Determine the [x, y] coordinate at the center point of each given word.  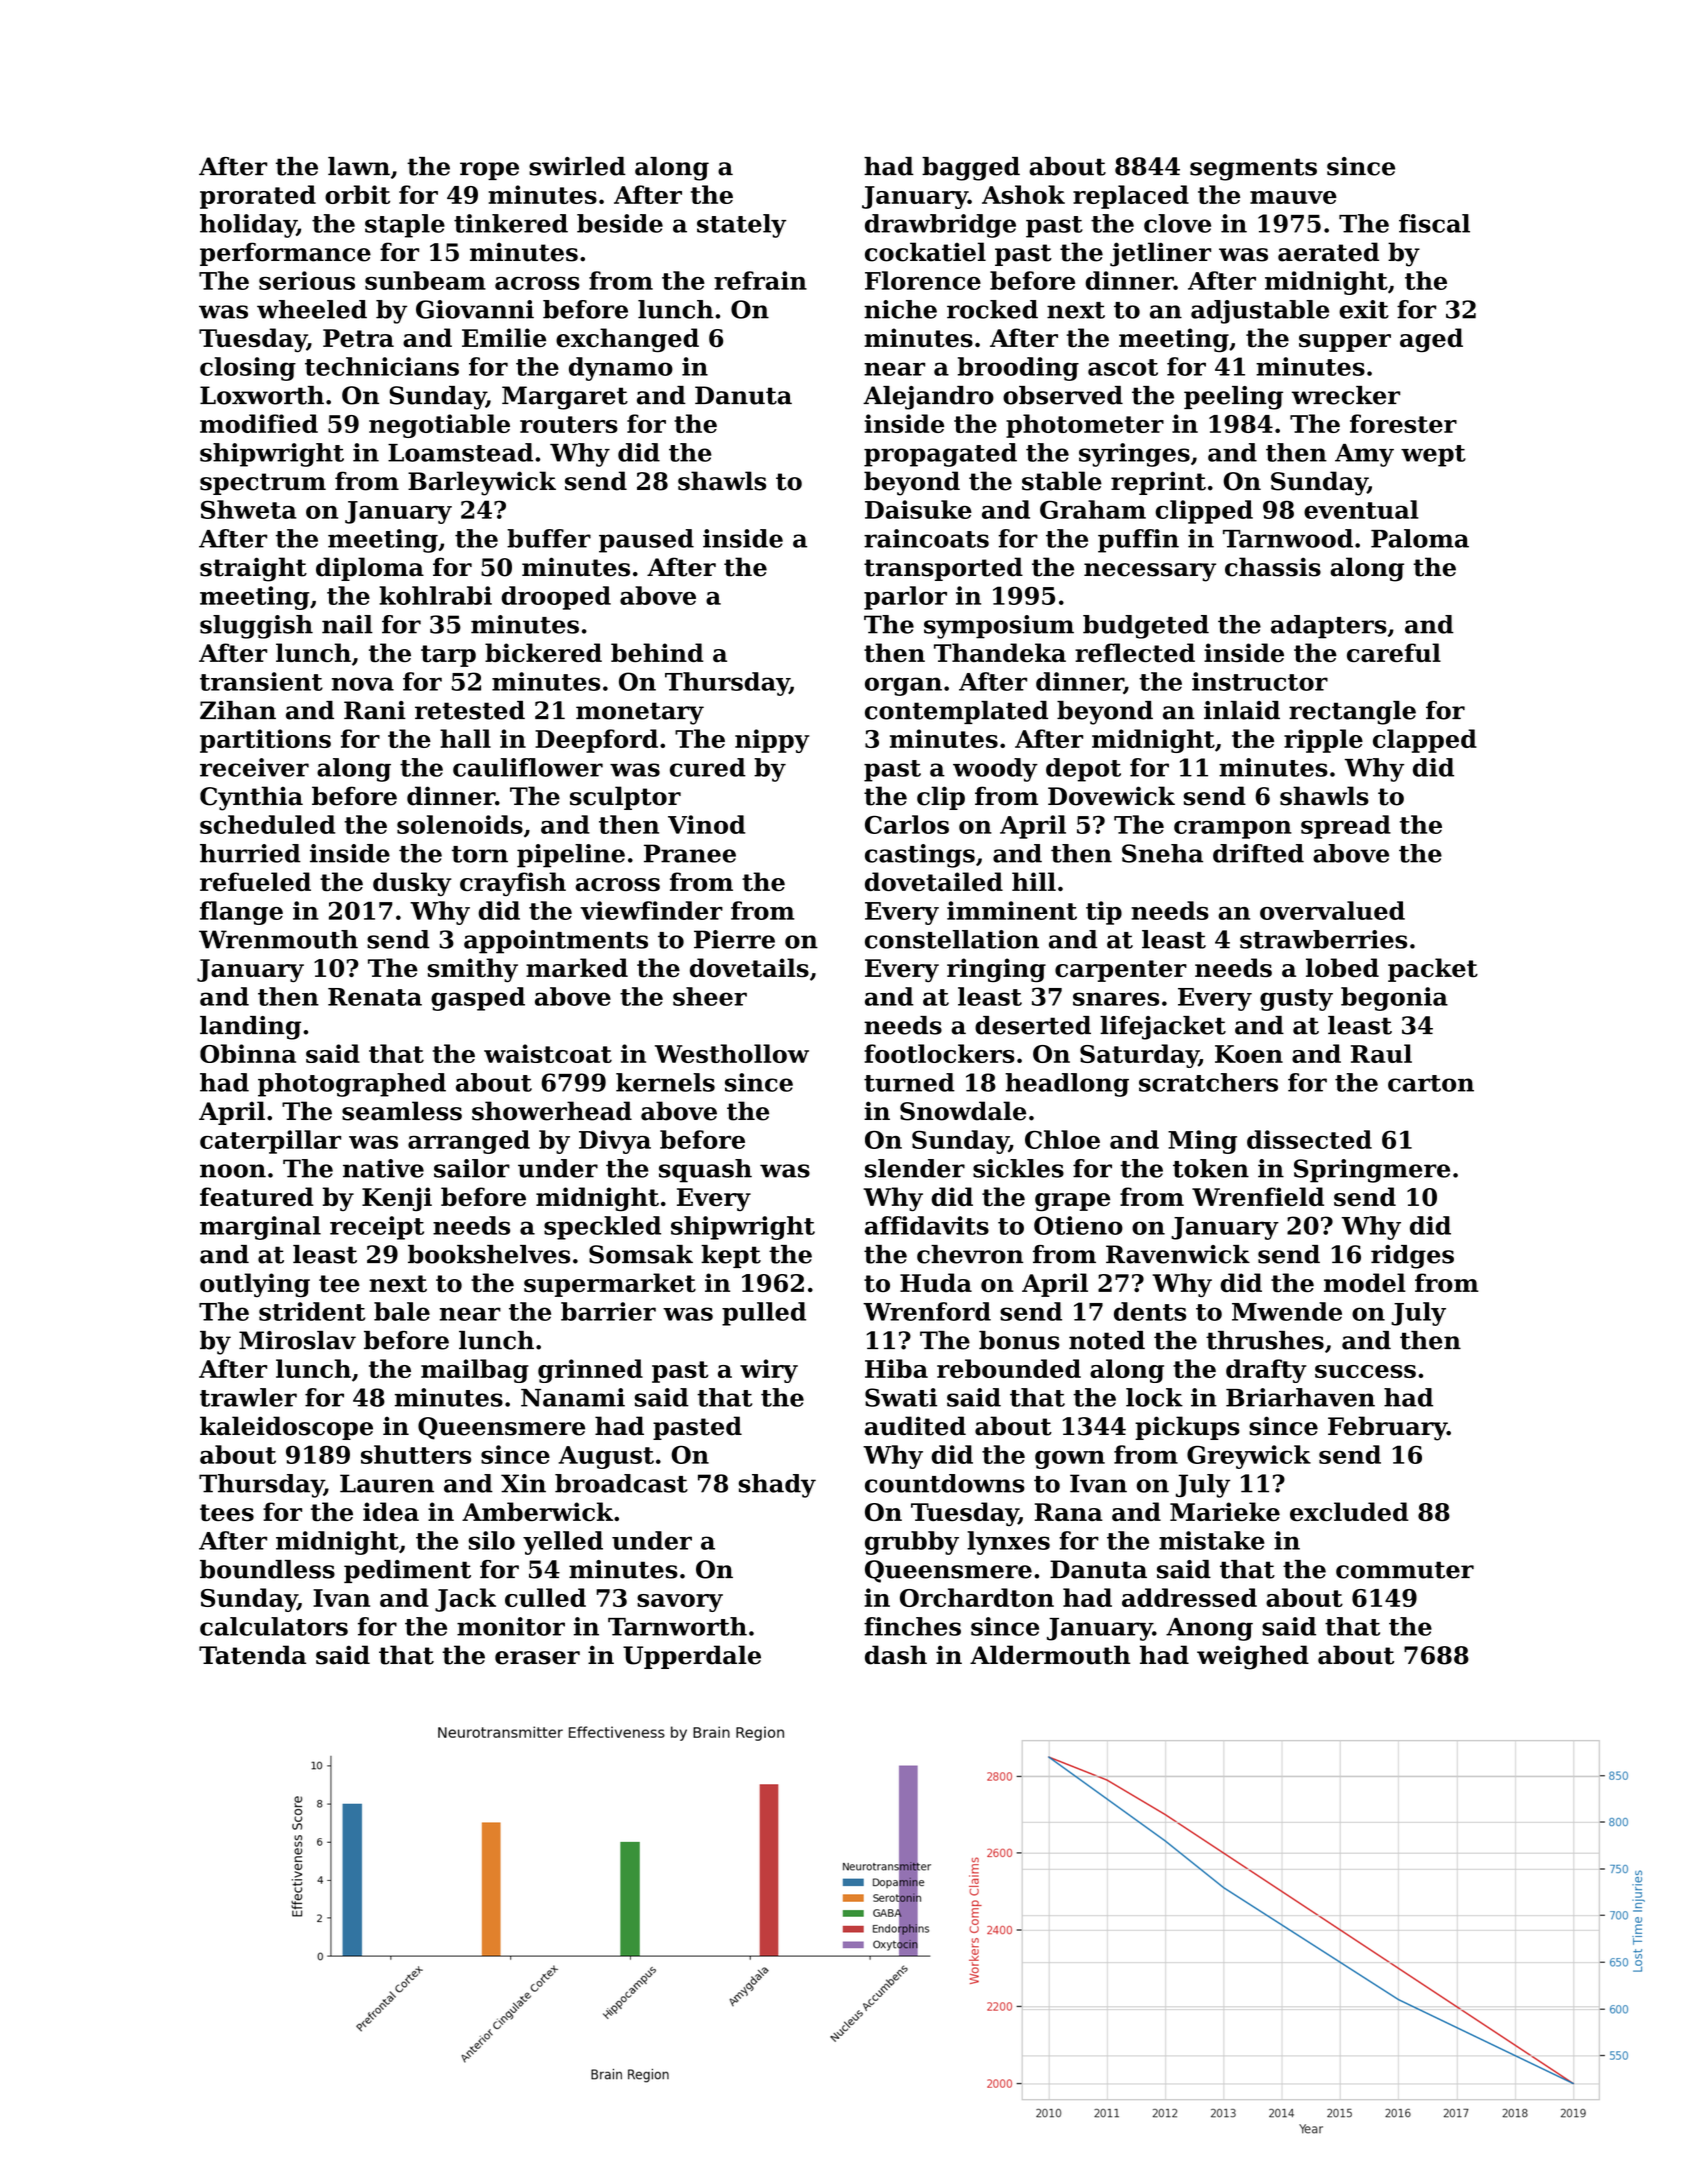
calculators [274, 1626]
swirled [577, 166]
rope [489, 171]
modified [259, 423]
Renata [375, 997]
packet [1433, 970]
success [1365, 1371]
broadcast [621, 1483]
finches [912, 1626]
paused [646, 541]
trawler [248, 1397]
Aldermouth [1050, 1655]
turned [909, 1082]
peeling [1233, 398]
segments [1253, 169]
